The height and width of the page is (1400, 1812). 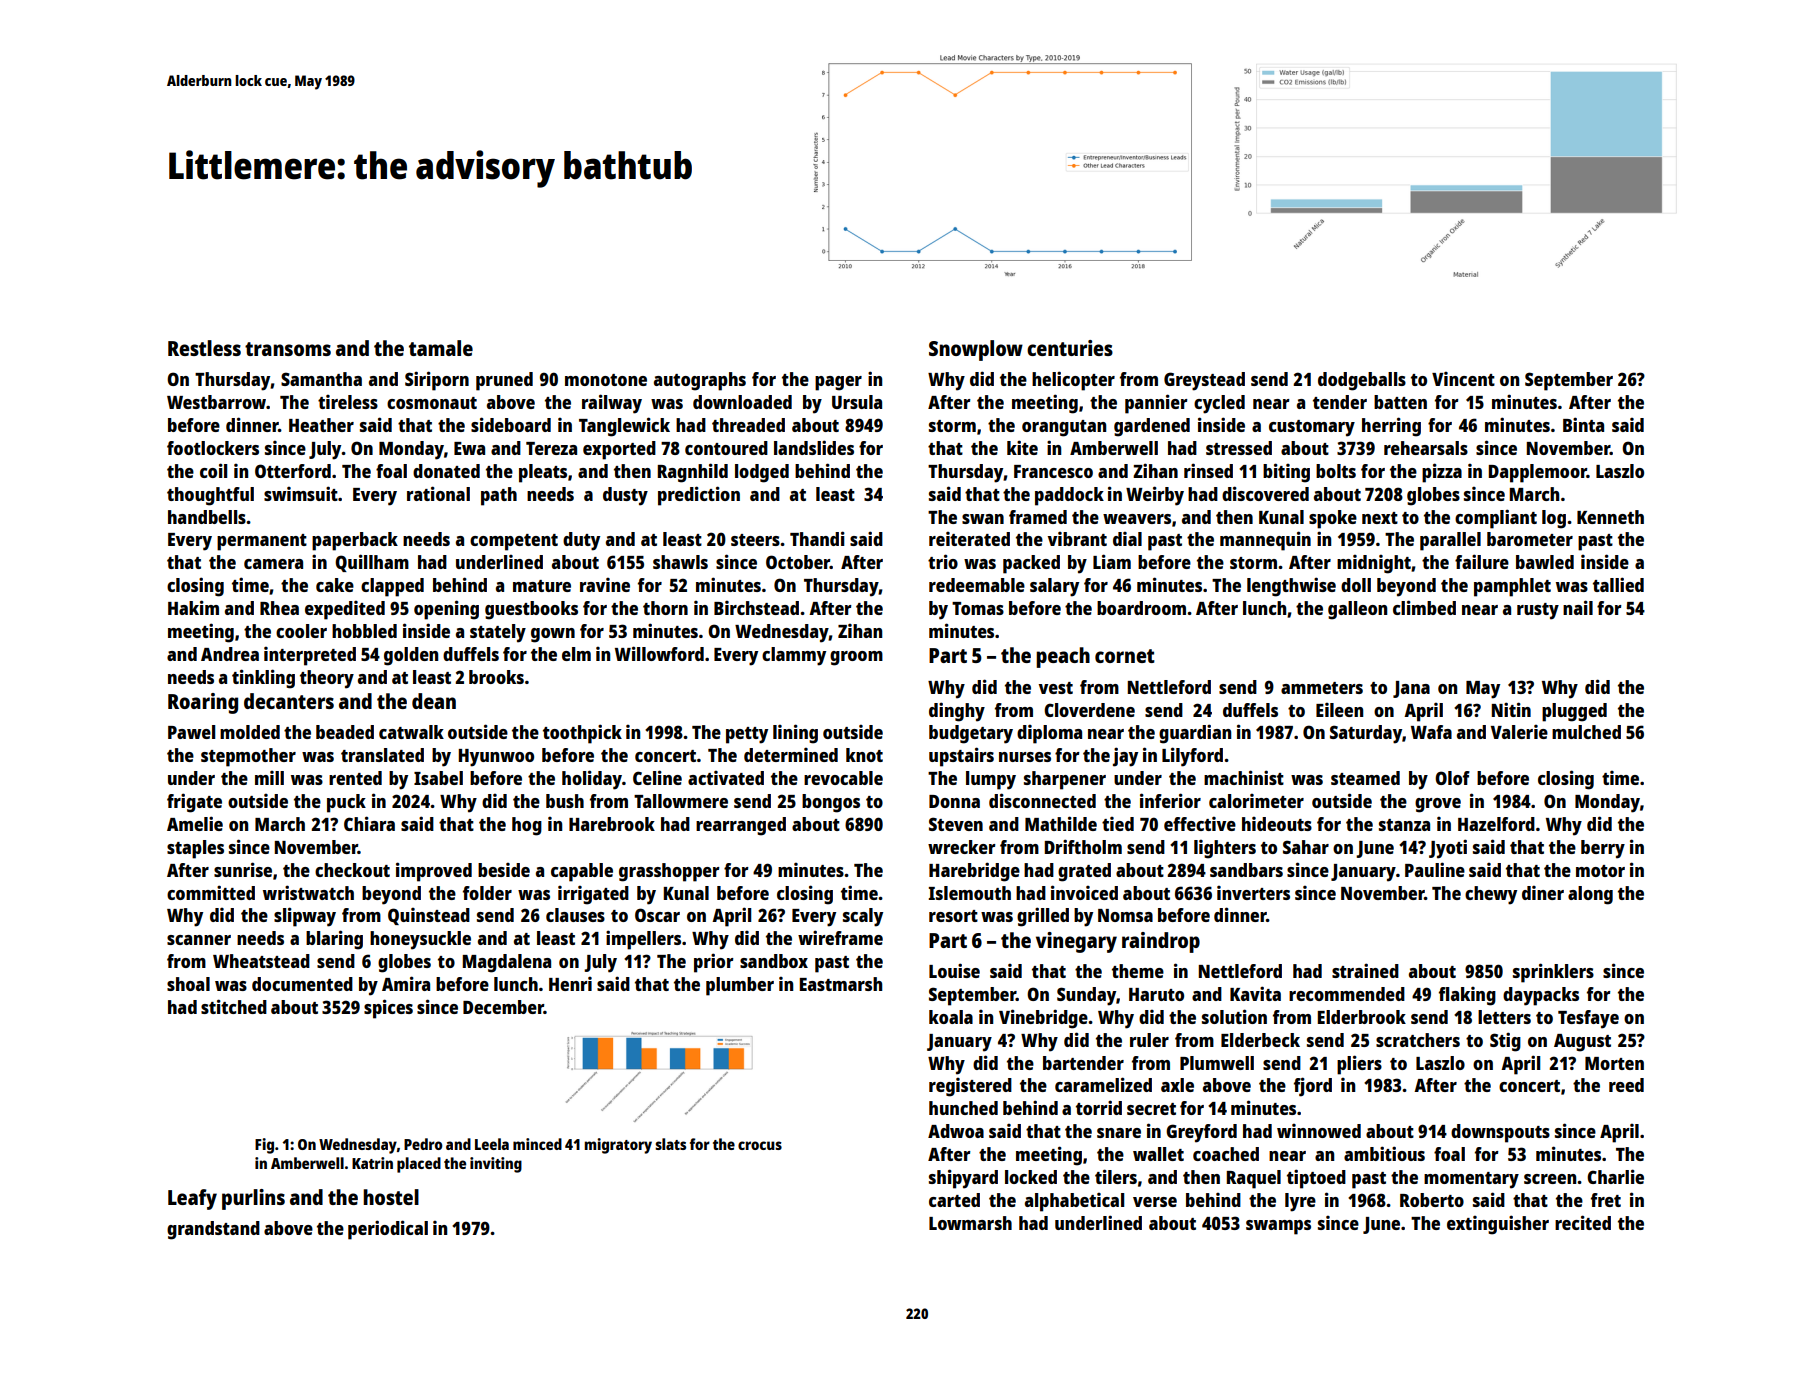 I want to click on periodical, so click(x=388, y=1230).
